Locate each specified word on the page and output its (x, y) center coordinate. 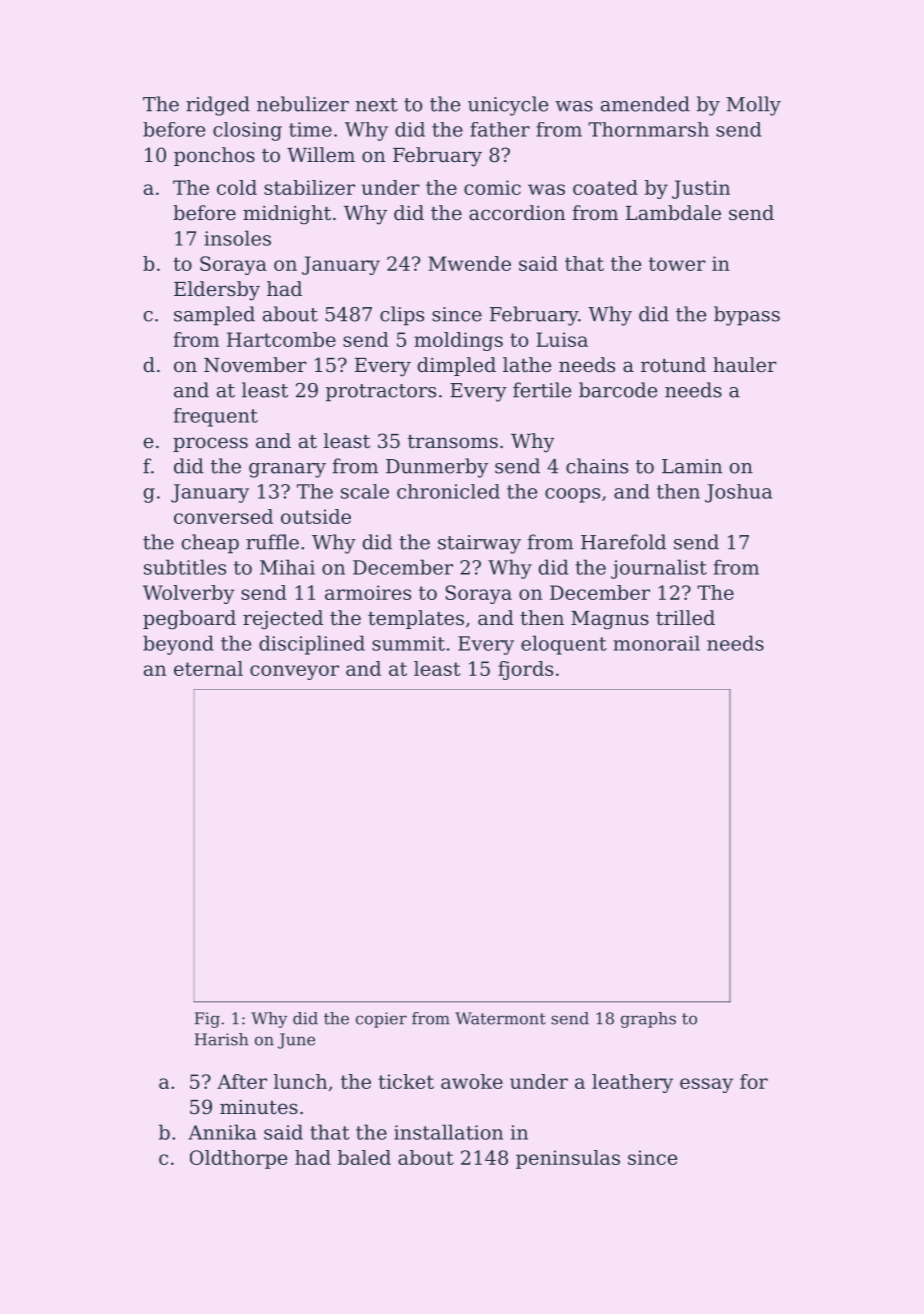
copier (381, 1020)
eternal (208, 668)
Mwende (469, 263)
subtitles (185, 567)
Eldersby (217, 291)
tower (677, 264)
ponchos (214, 156)
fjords (525, 670)
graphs (648, 1020)
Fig (207, 1020)
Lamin (692, 466)
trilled (685, 618)
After (242, 1081)
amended (645, 104)
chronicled (448, 491)
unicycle (508, 106)
